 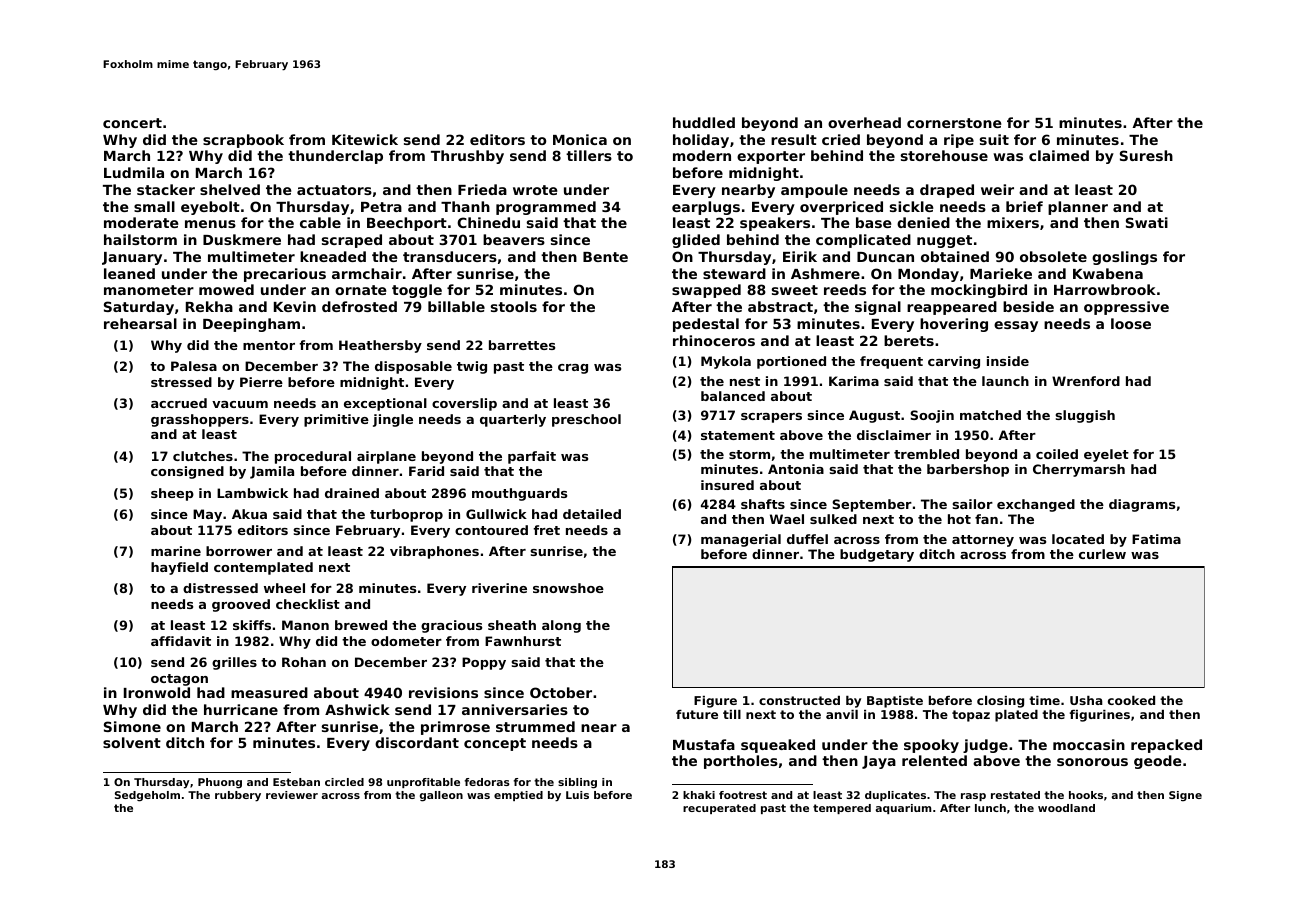 I want to click on barrettes, so click(x=522, y=345).
